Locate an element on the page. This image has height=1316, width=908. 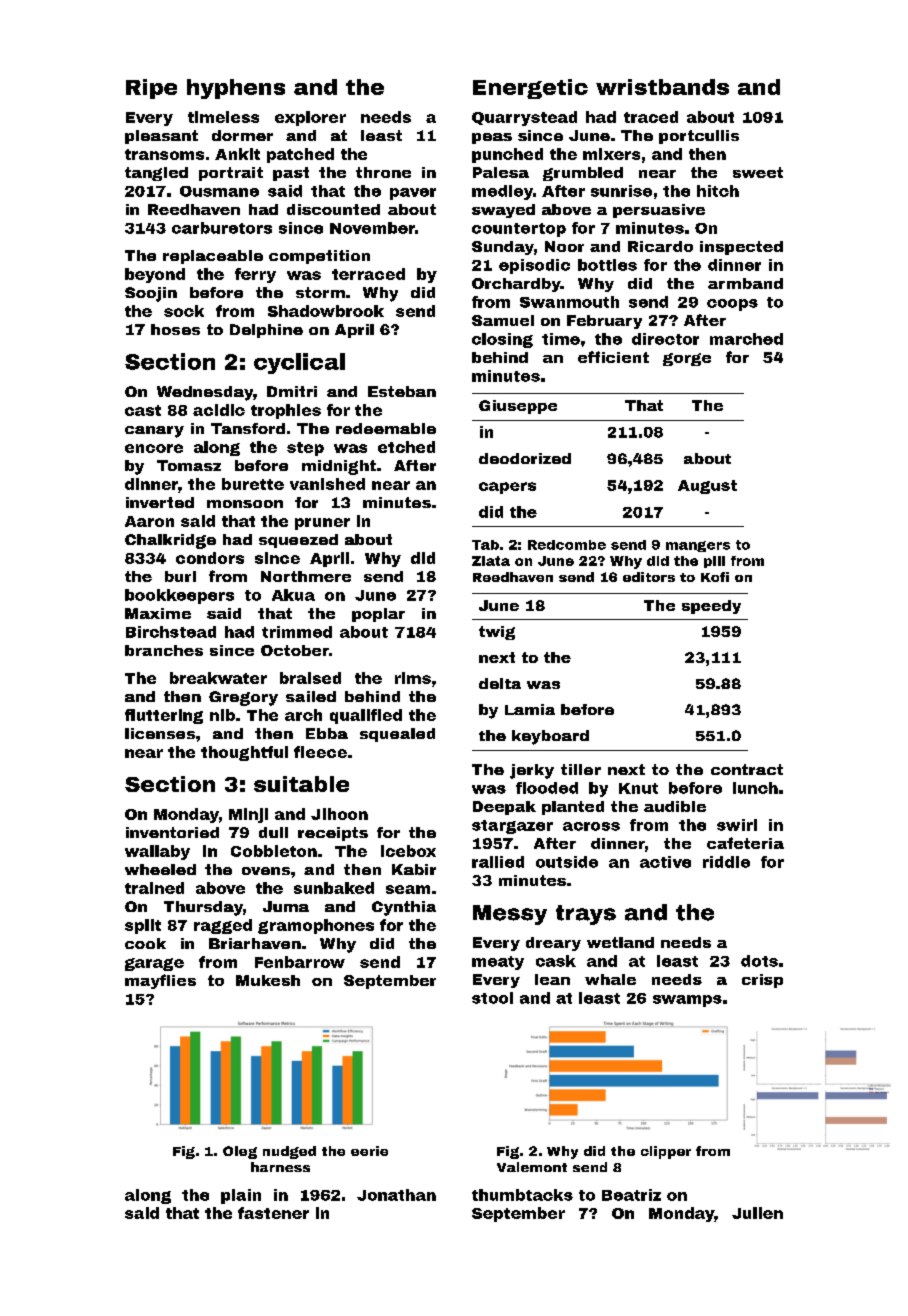
nib is located at coordinates (222, 715).
